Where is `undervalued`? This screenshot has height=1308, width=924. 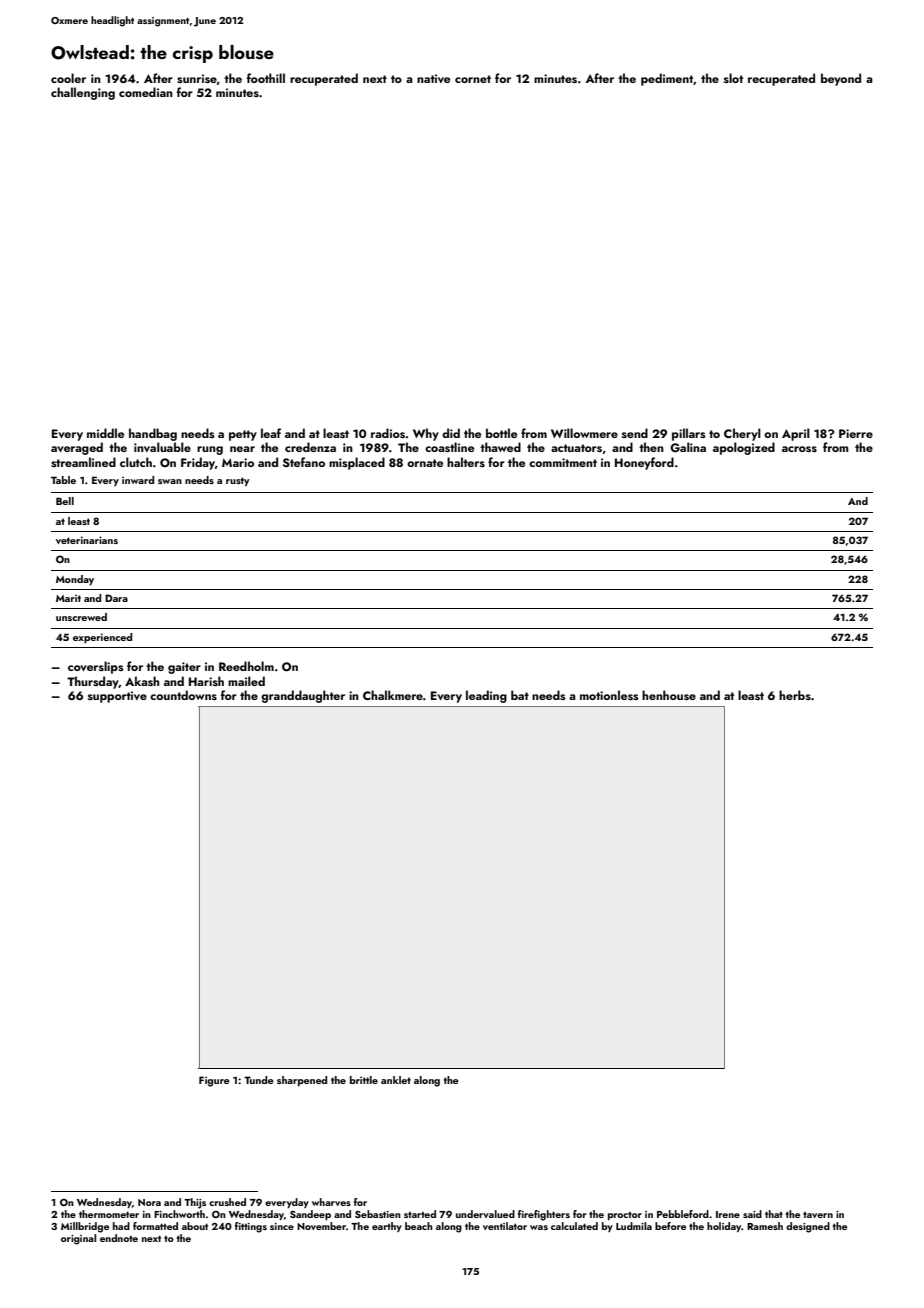 undervalued is located at coordinates (485, 1214).
